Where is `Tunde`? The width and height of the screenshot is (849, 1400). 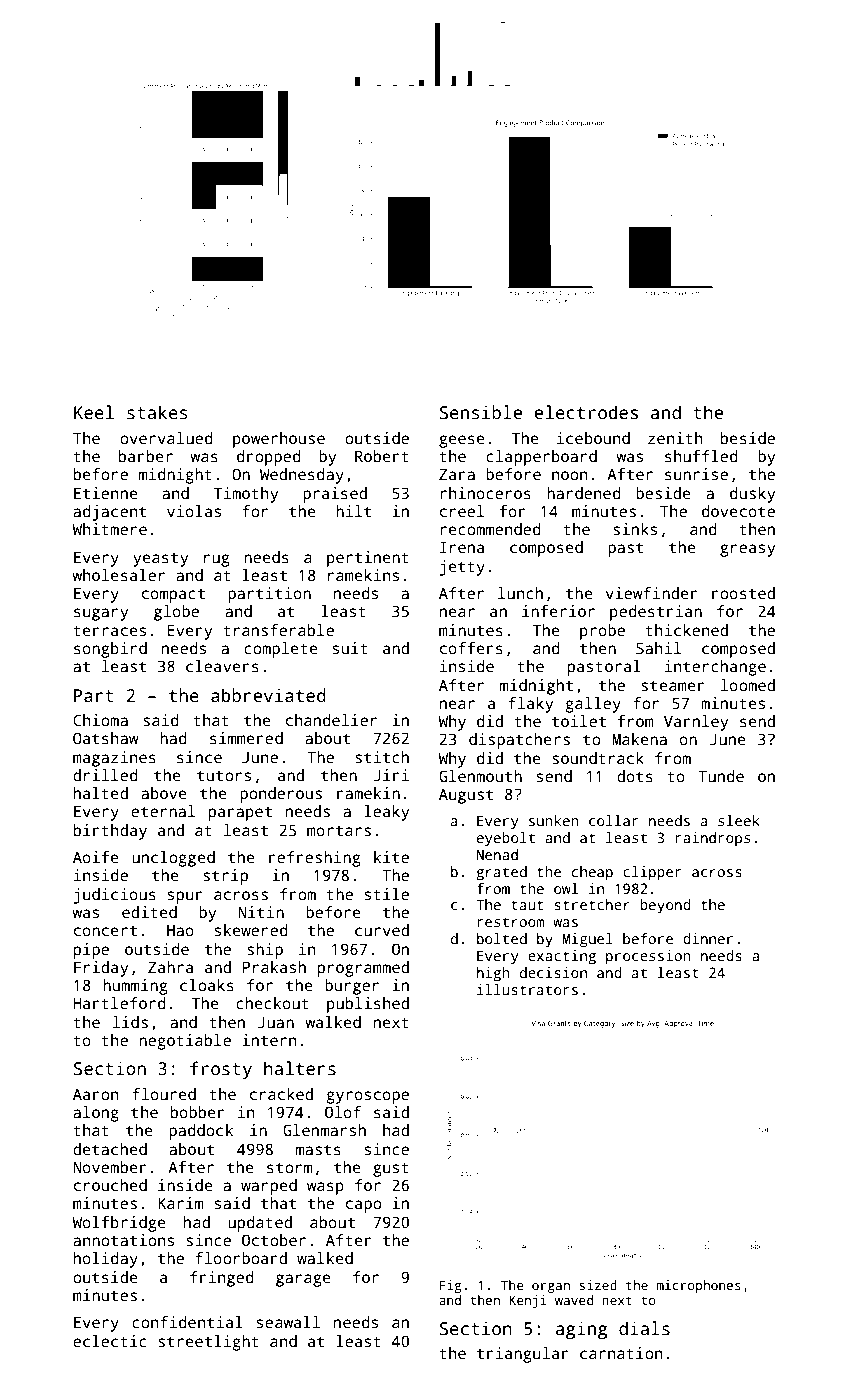 Tunde is located at coordinates (721, 776).
